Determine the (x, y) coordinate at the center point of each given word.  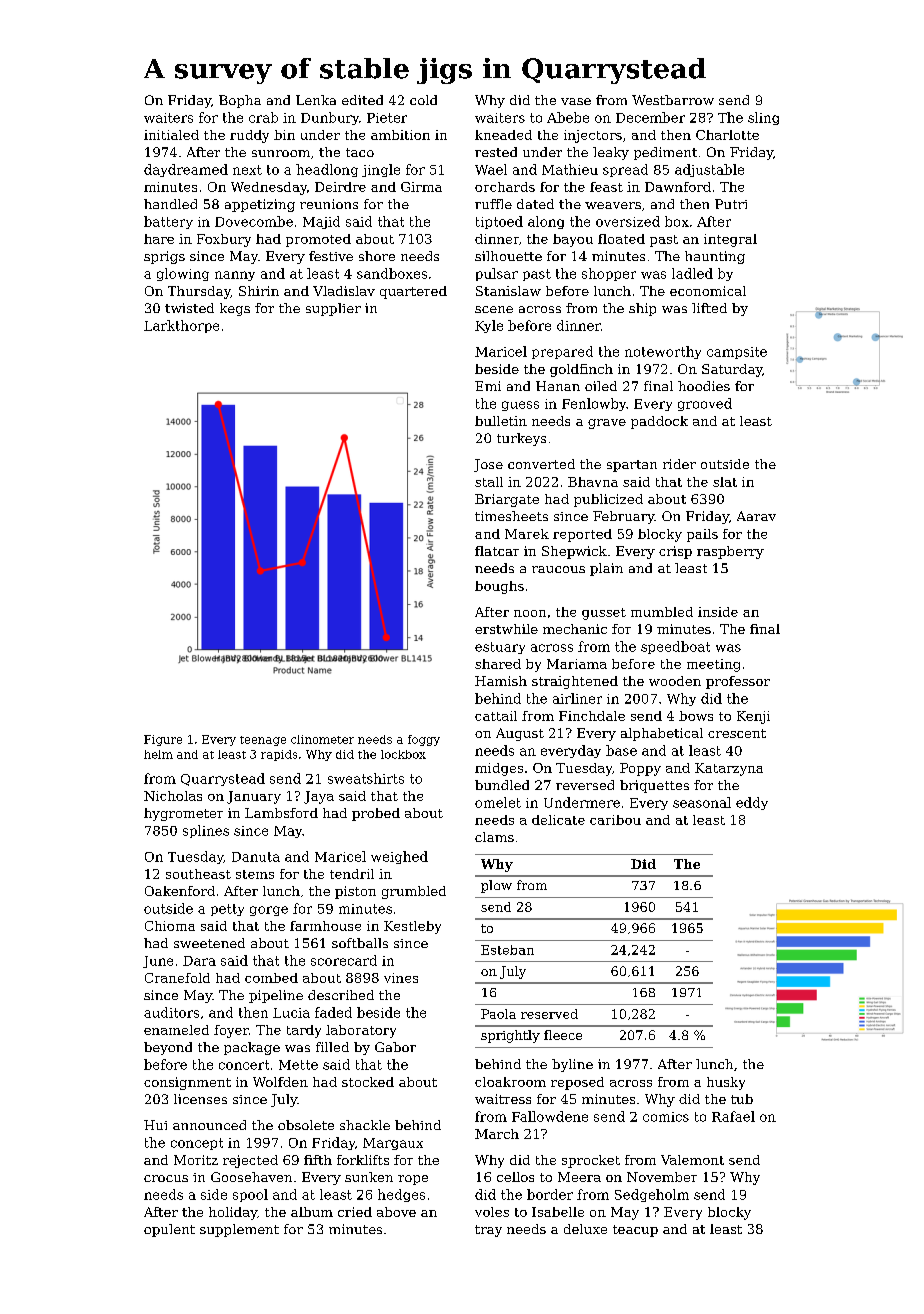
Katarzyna (729, 769)
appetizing (260, 205)
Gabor (395, 1047)
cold (423, 100)
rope (413, 1180)
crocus (166, 1178)
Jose (488, 465)
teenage (263, 741)
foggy (424, 740)
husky (726, 1083)
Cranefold (177, 978)
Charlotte (727, 135)
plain (606, 569)
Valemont (692, 1160)
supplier (333, 309)
